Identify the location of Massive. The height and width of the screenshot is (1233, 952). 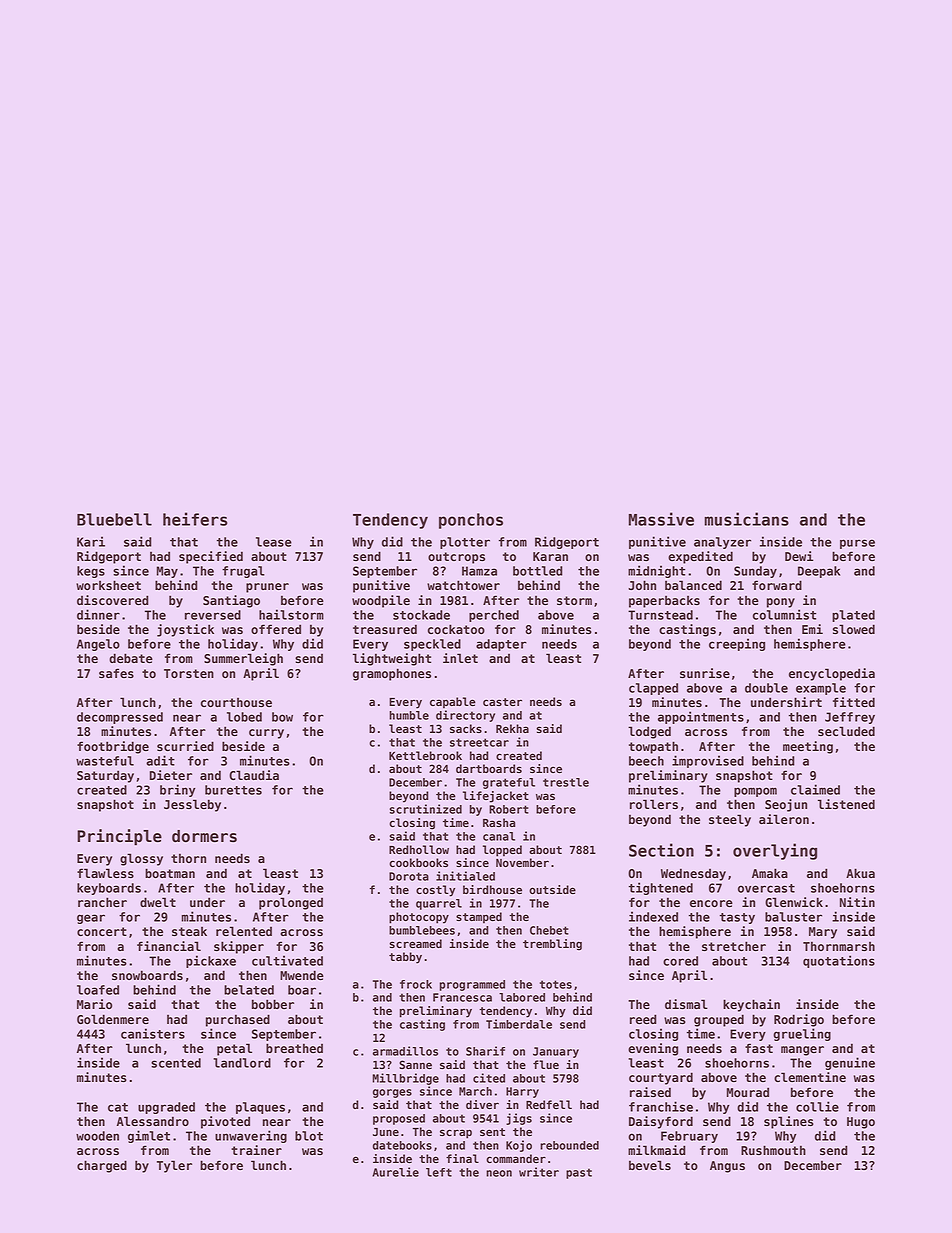
(661, 519).
